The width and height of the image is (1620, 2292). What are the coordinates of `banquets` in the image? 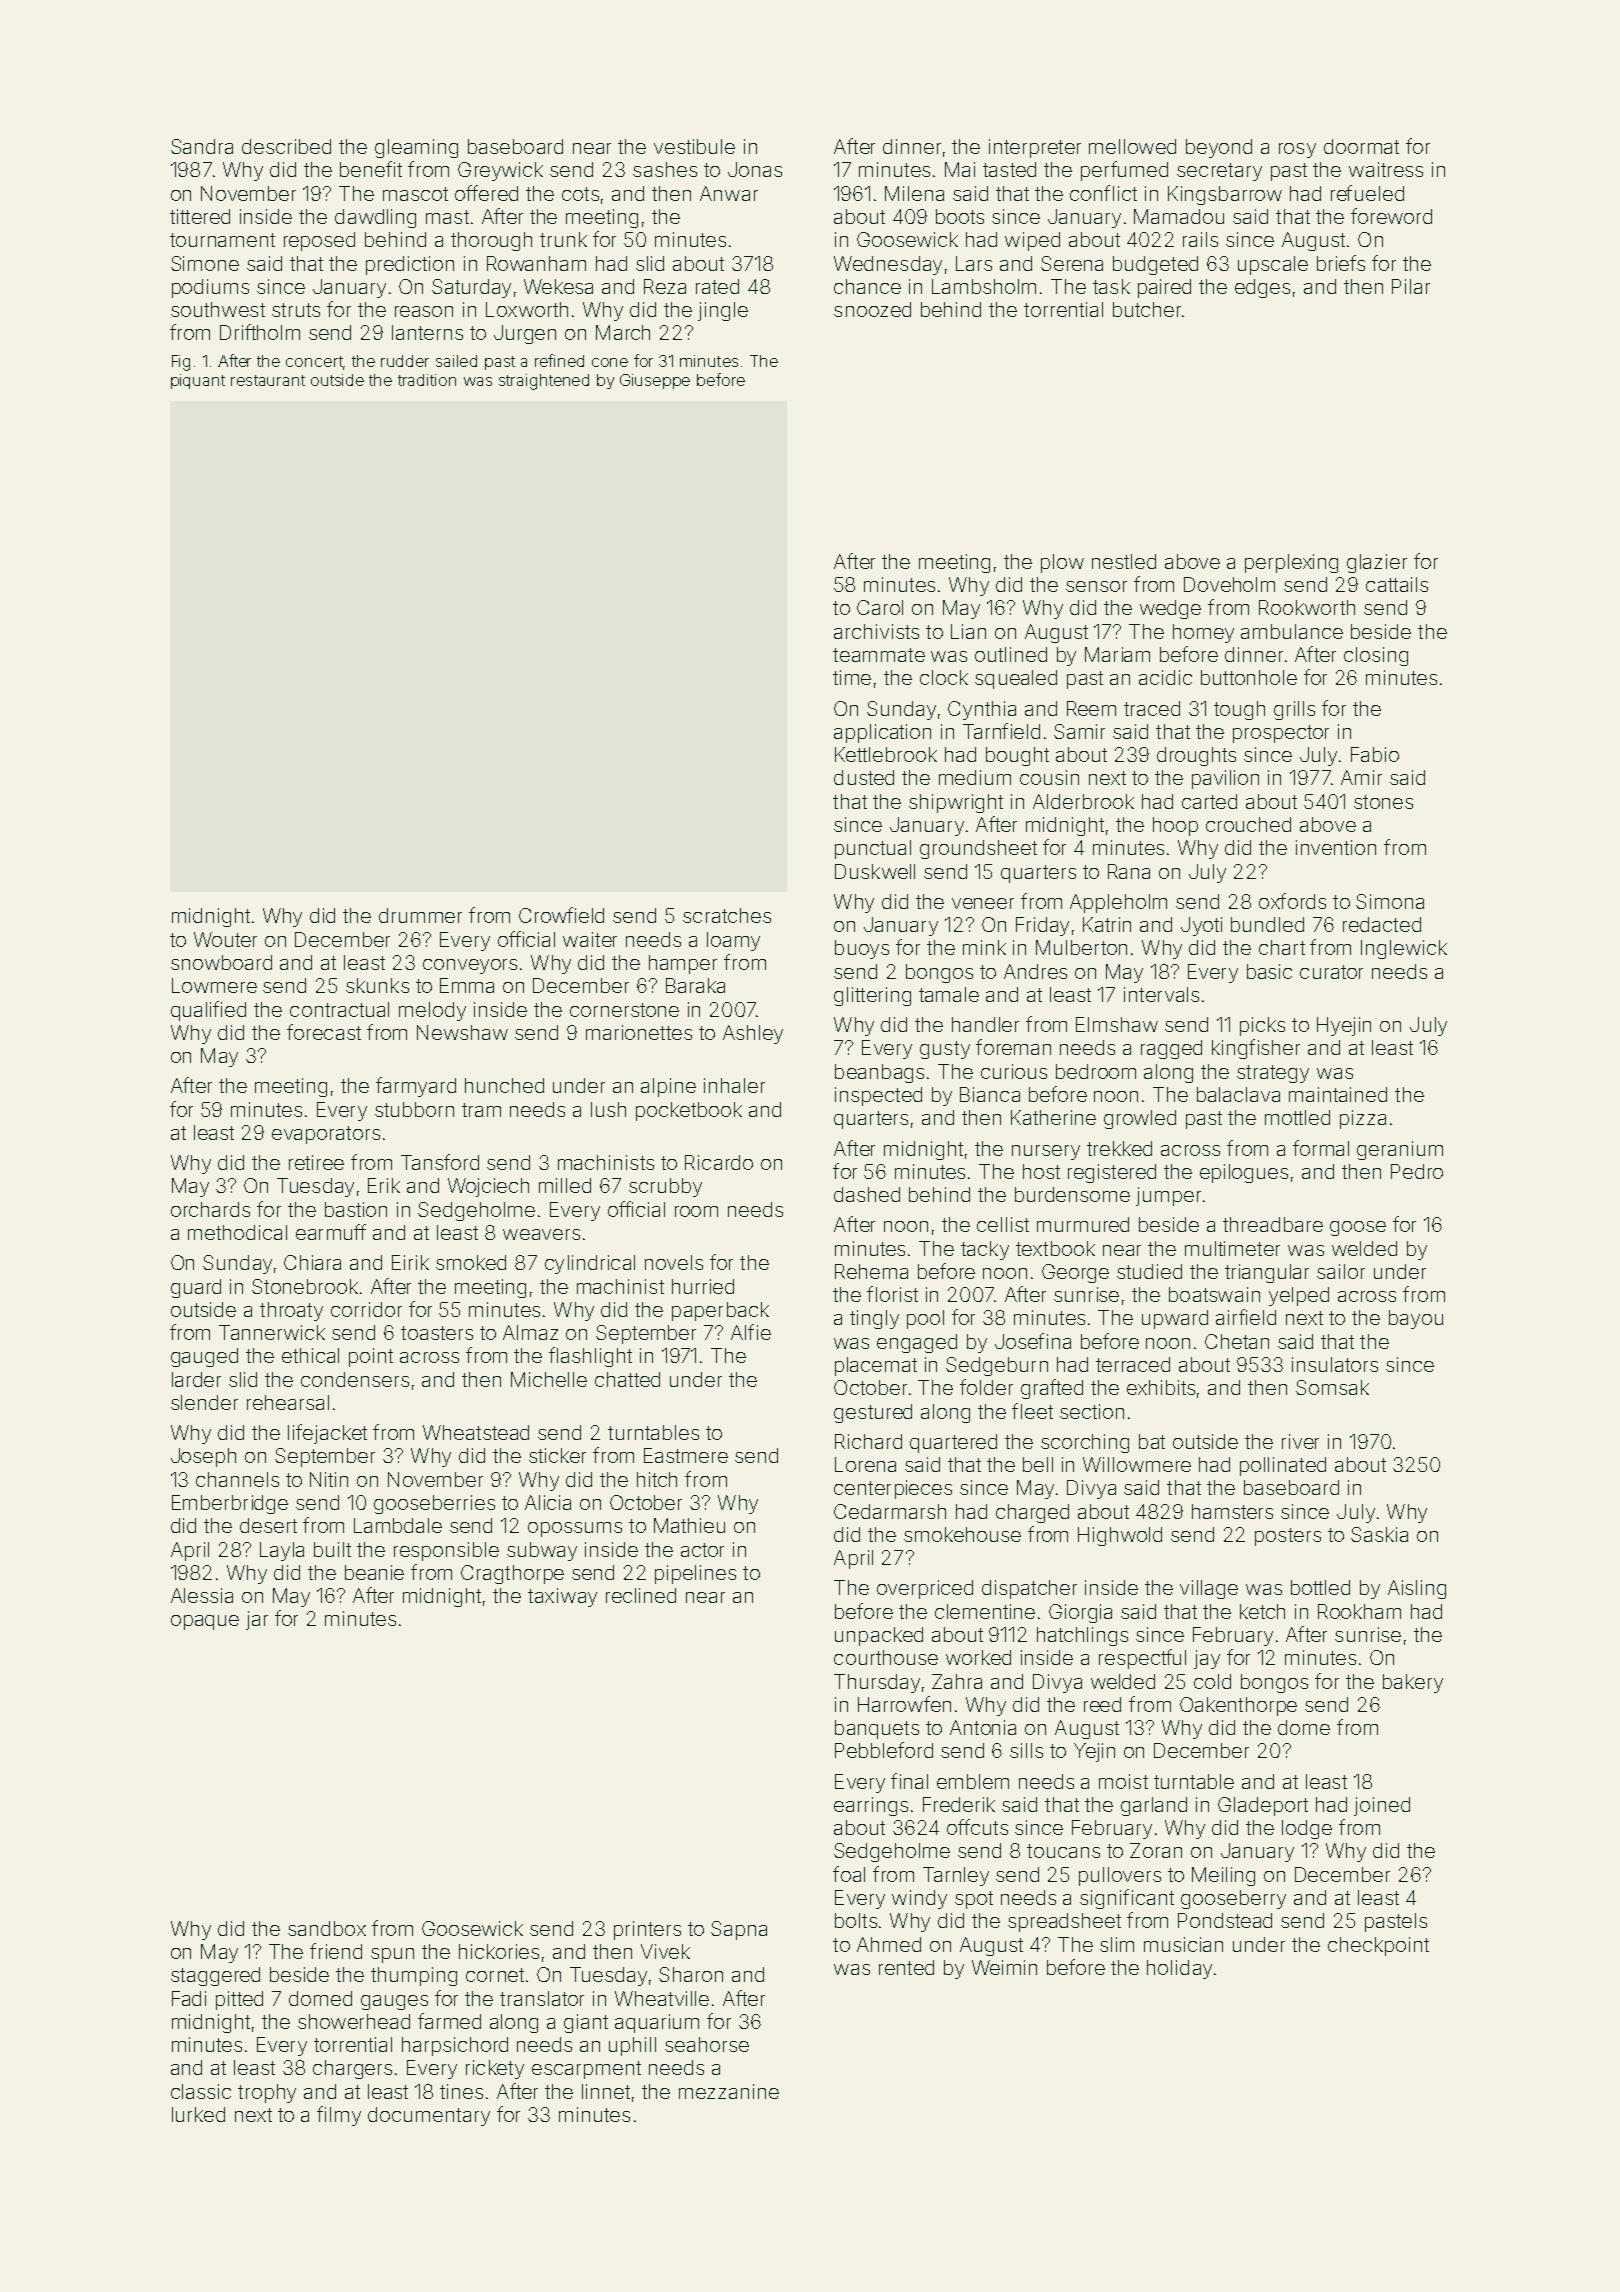 It's located at (877, 1729).
